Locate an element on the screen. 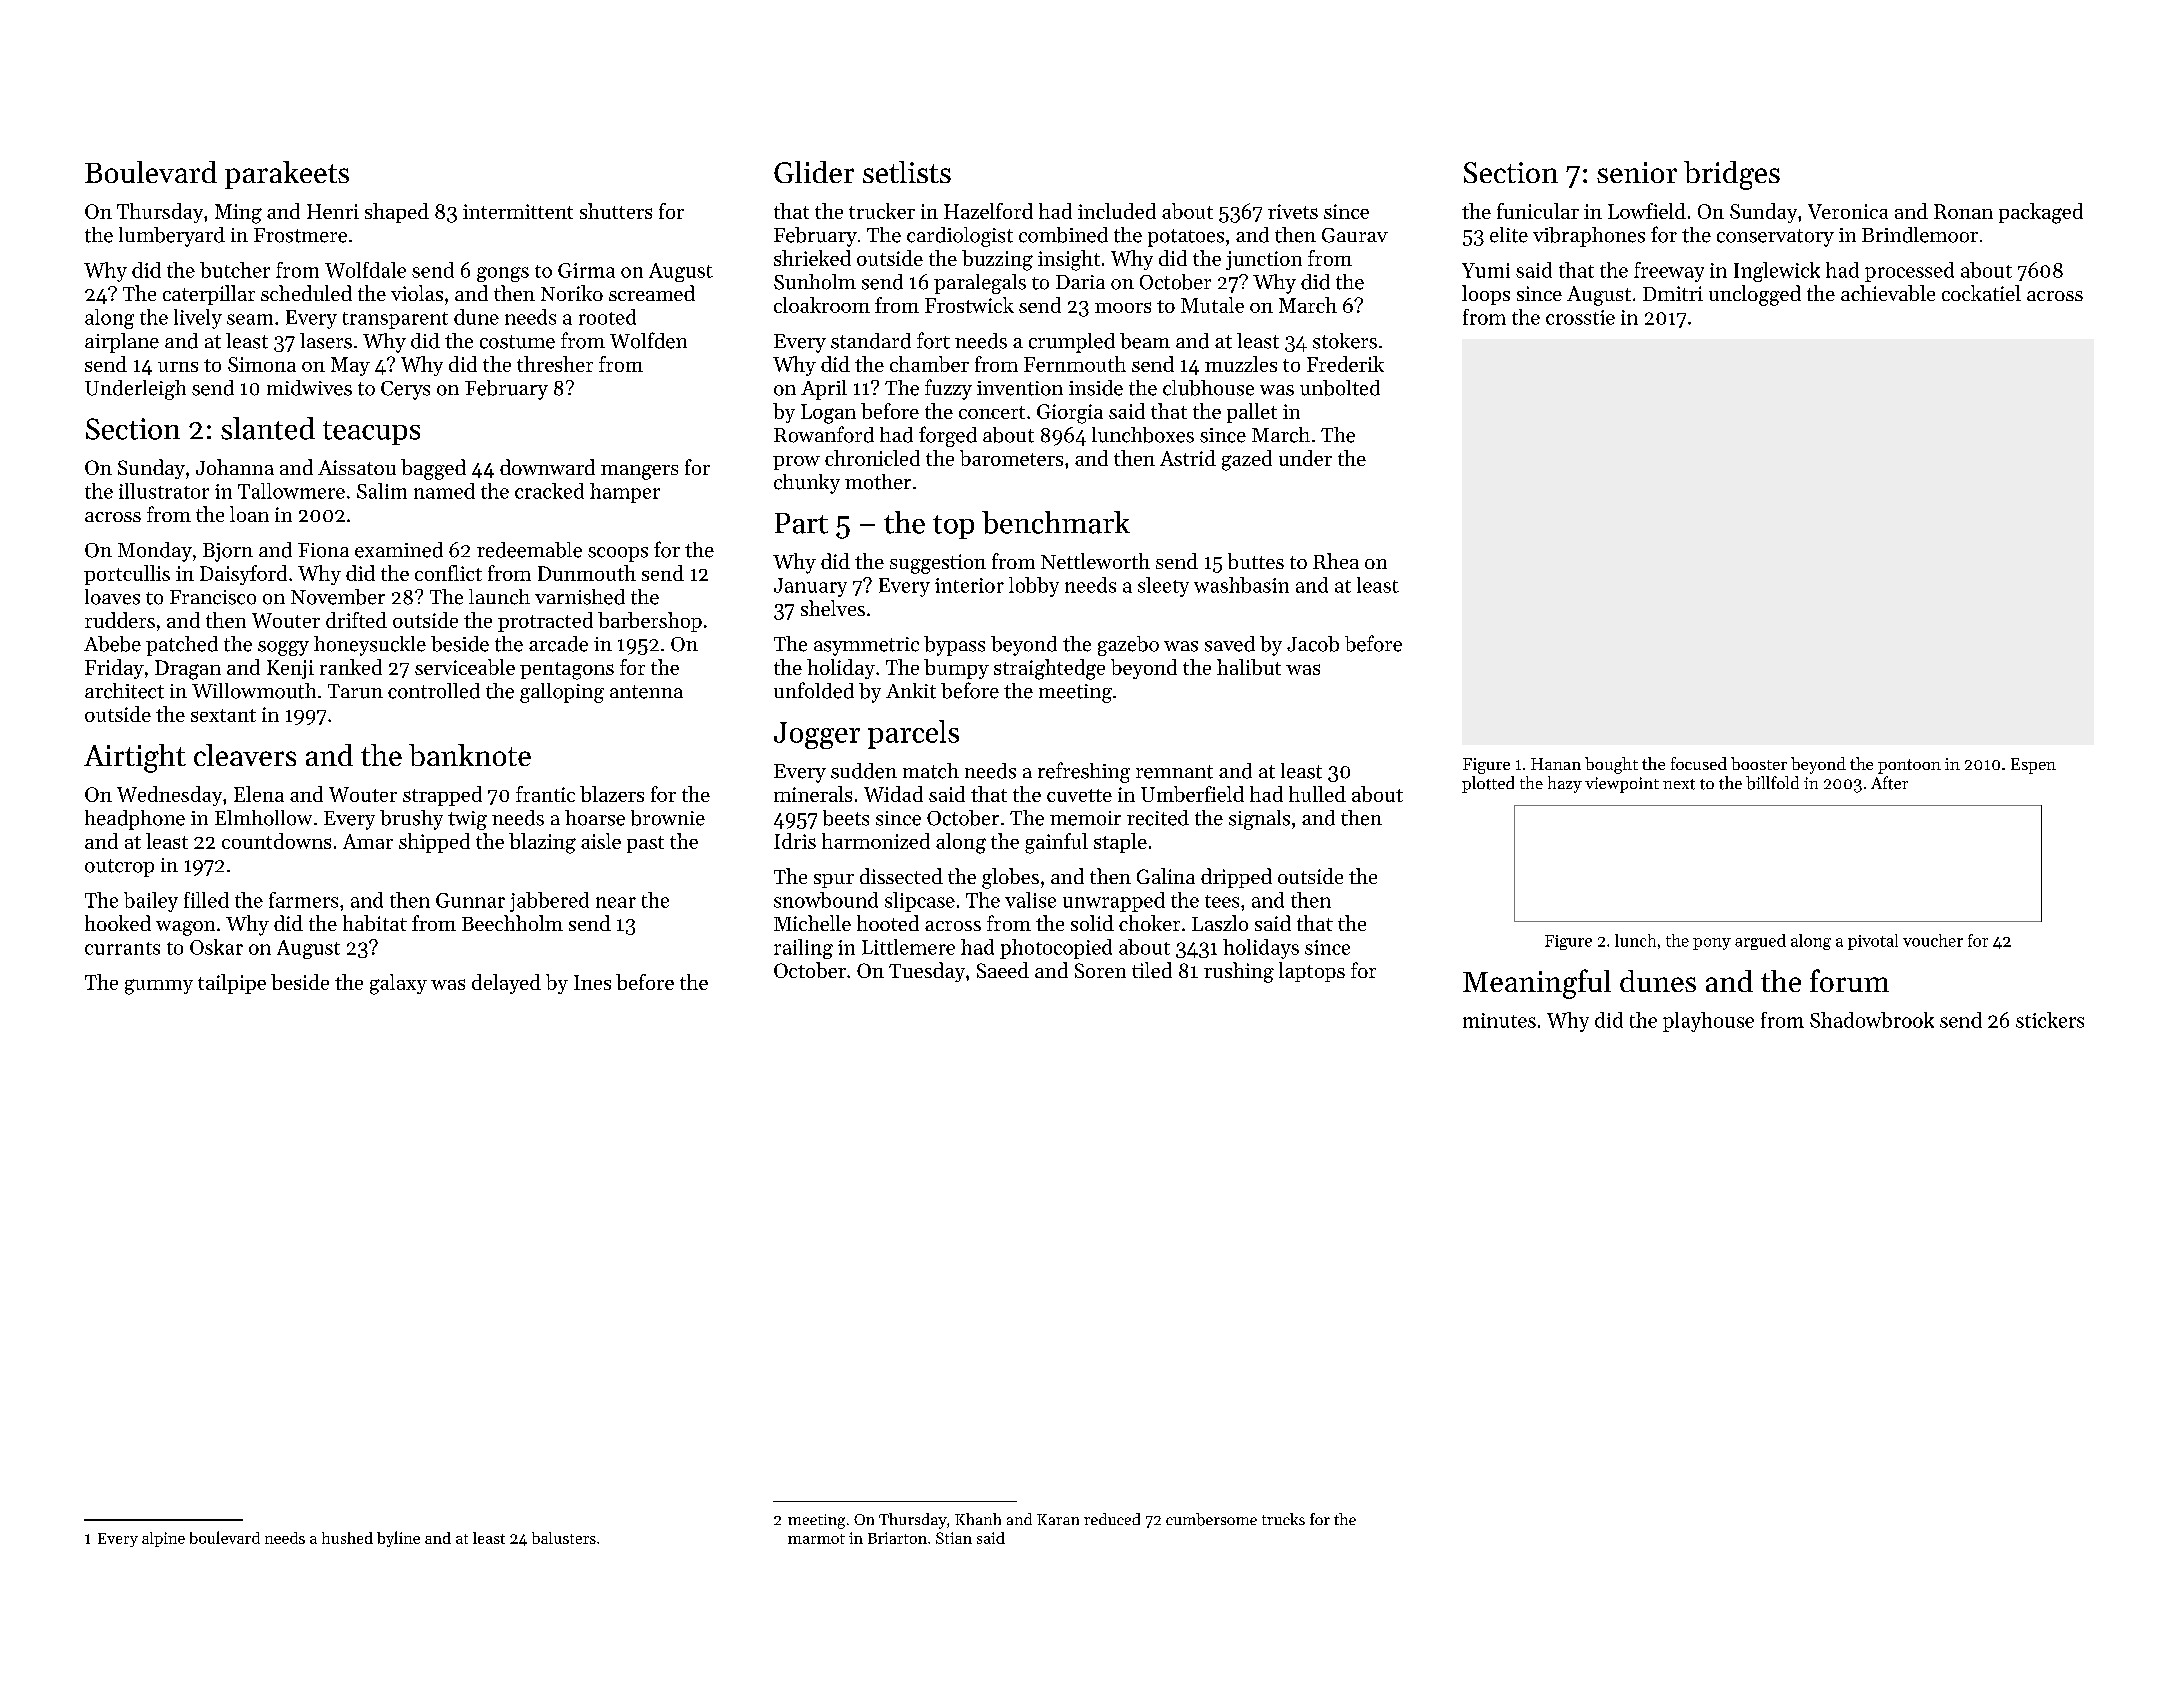 The image size is (2178, 1683). sudden is located at coordinates (864, 771).
